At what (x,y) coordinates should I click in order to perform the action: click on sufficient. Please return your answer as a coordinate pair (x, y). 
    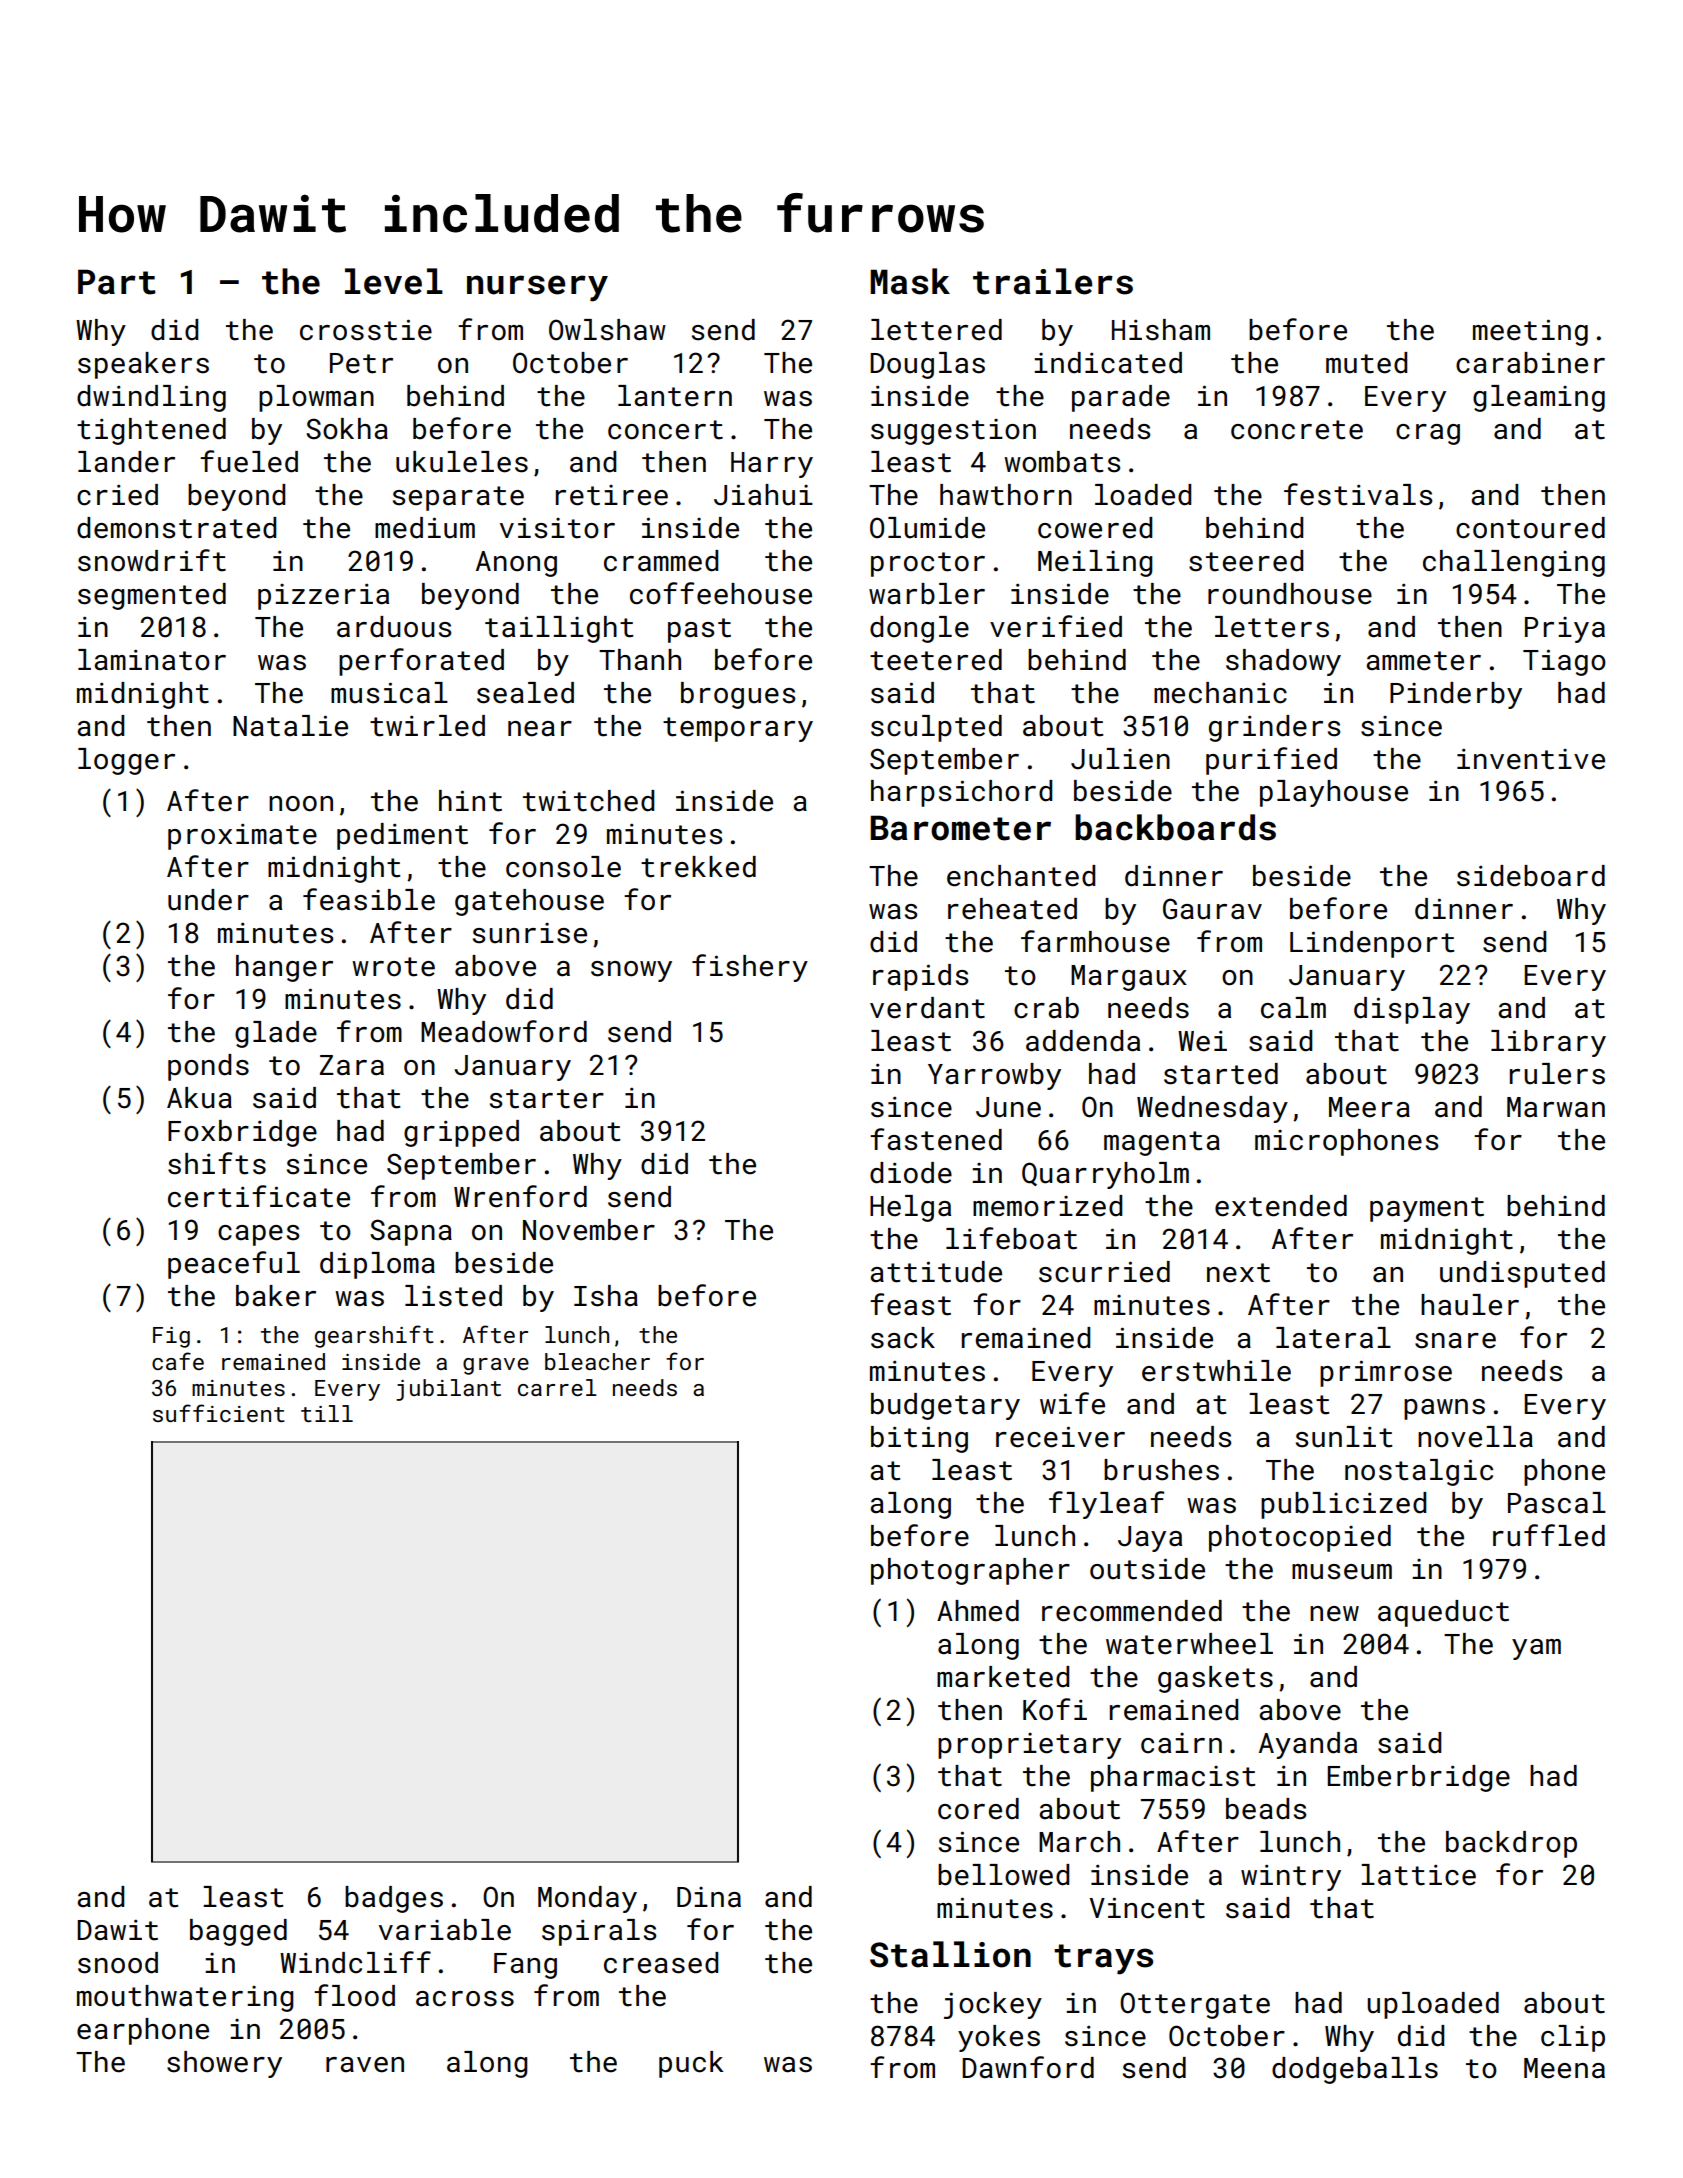
    Looking at the image, I should click on (219, 1413).
